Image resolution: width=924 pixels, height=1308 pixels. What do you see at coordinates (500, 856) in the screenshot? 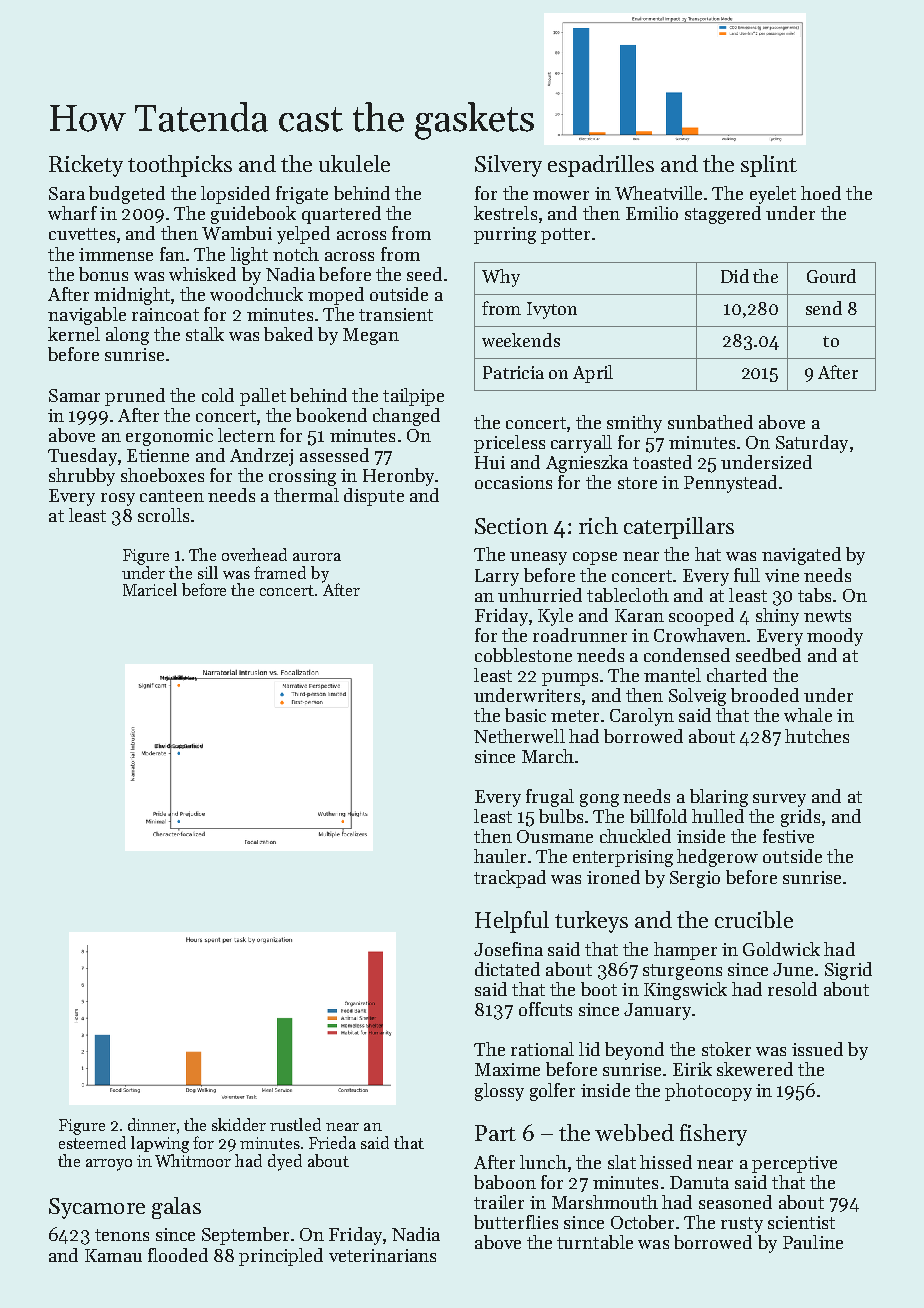
I see `hauler` at bounding box center [500, 856].
